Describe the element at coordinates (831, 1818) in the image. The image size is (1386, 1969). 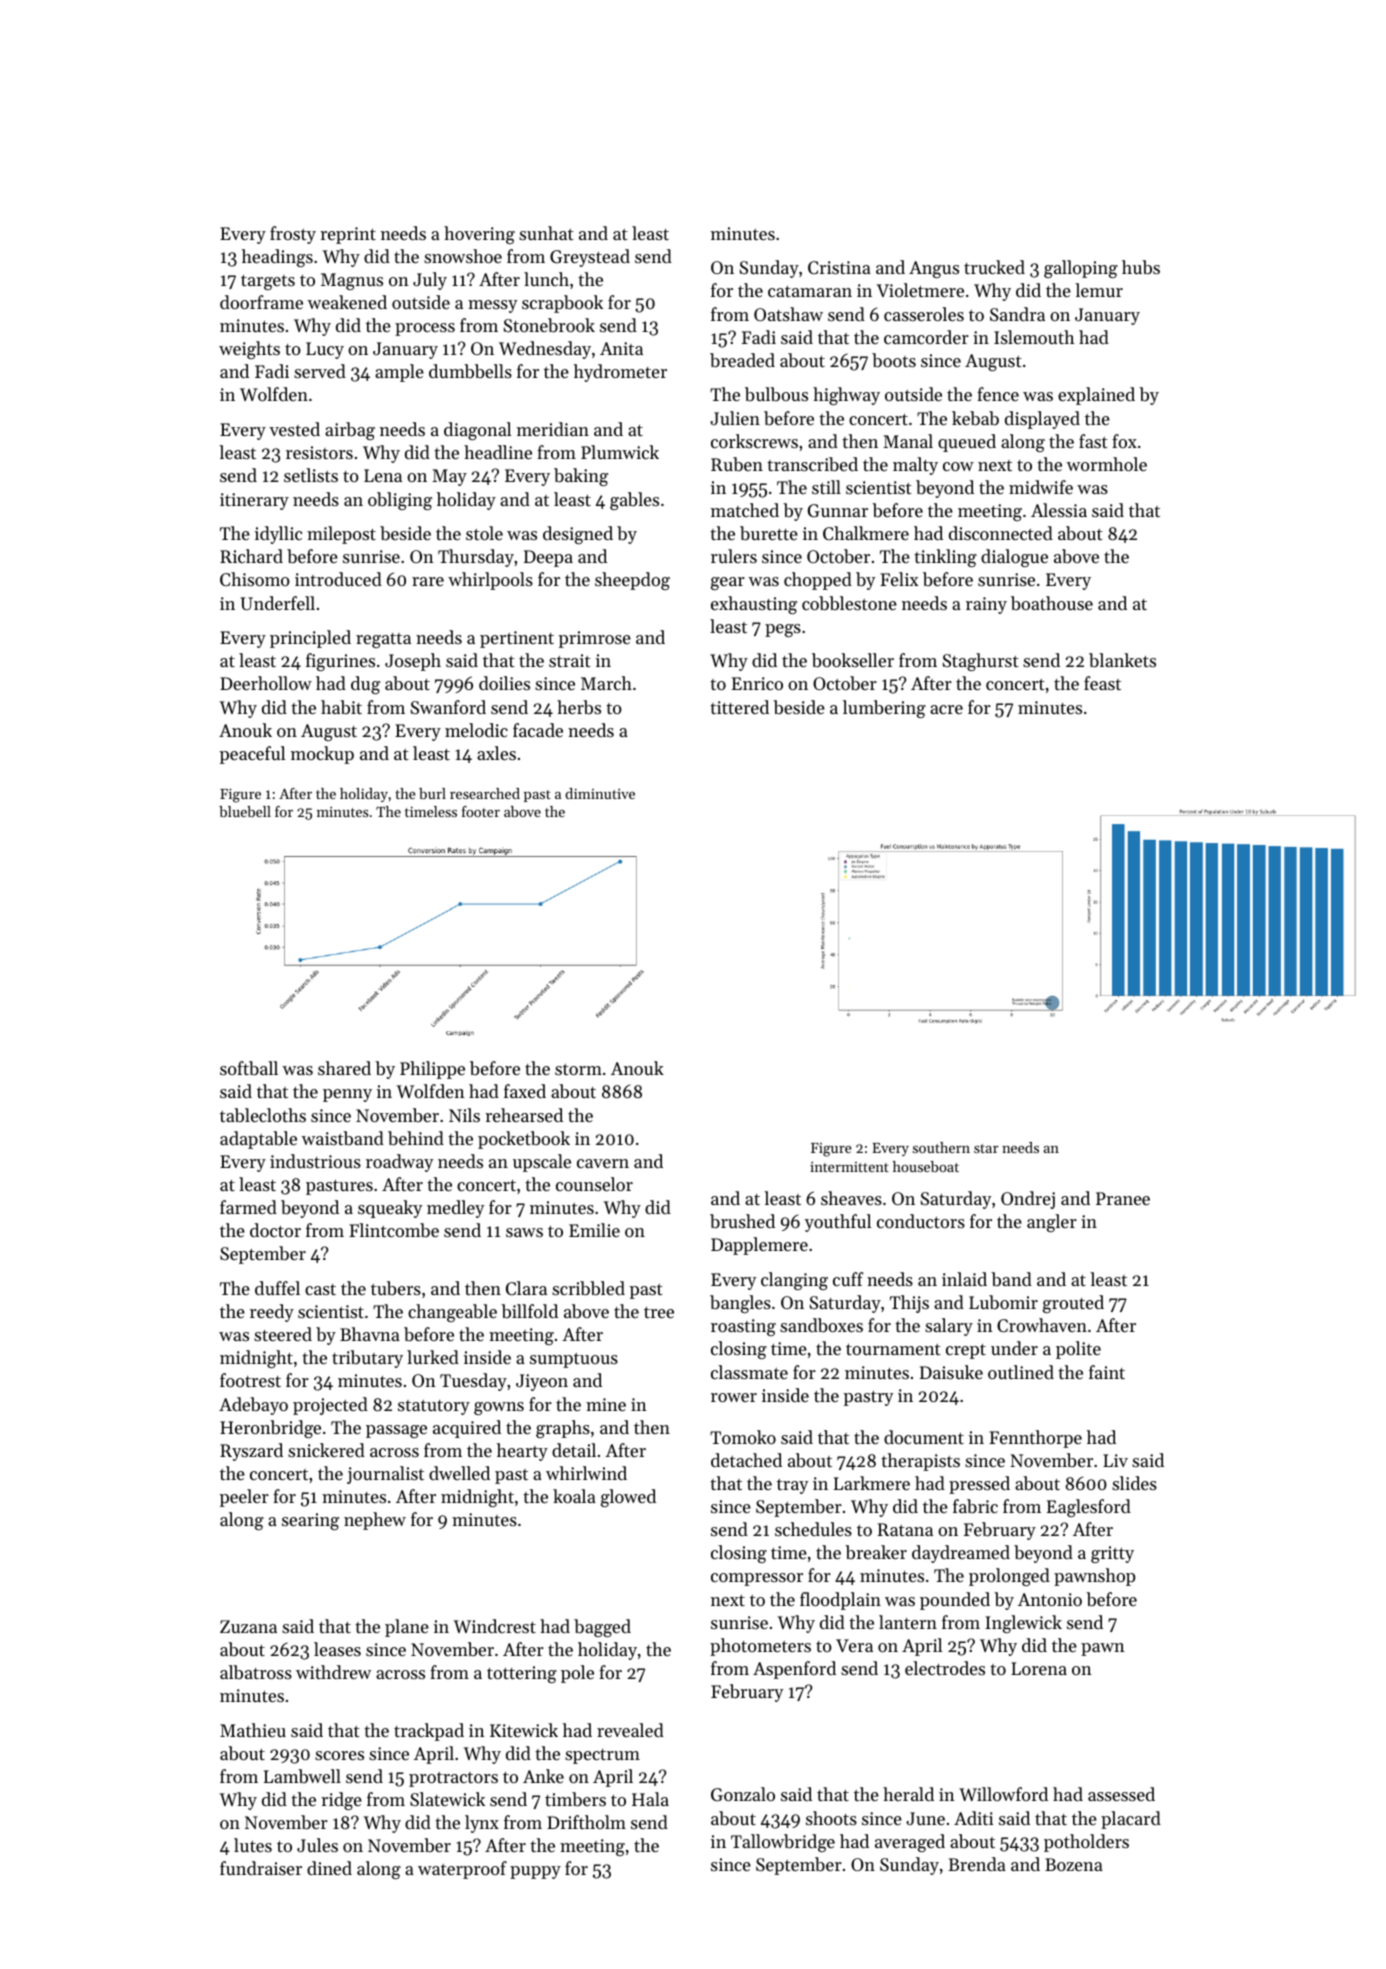
I see `shoots` at that location.
